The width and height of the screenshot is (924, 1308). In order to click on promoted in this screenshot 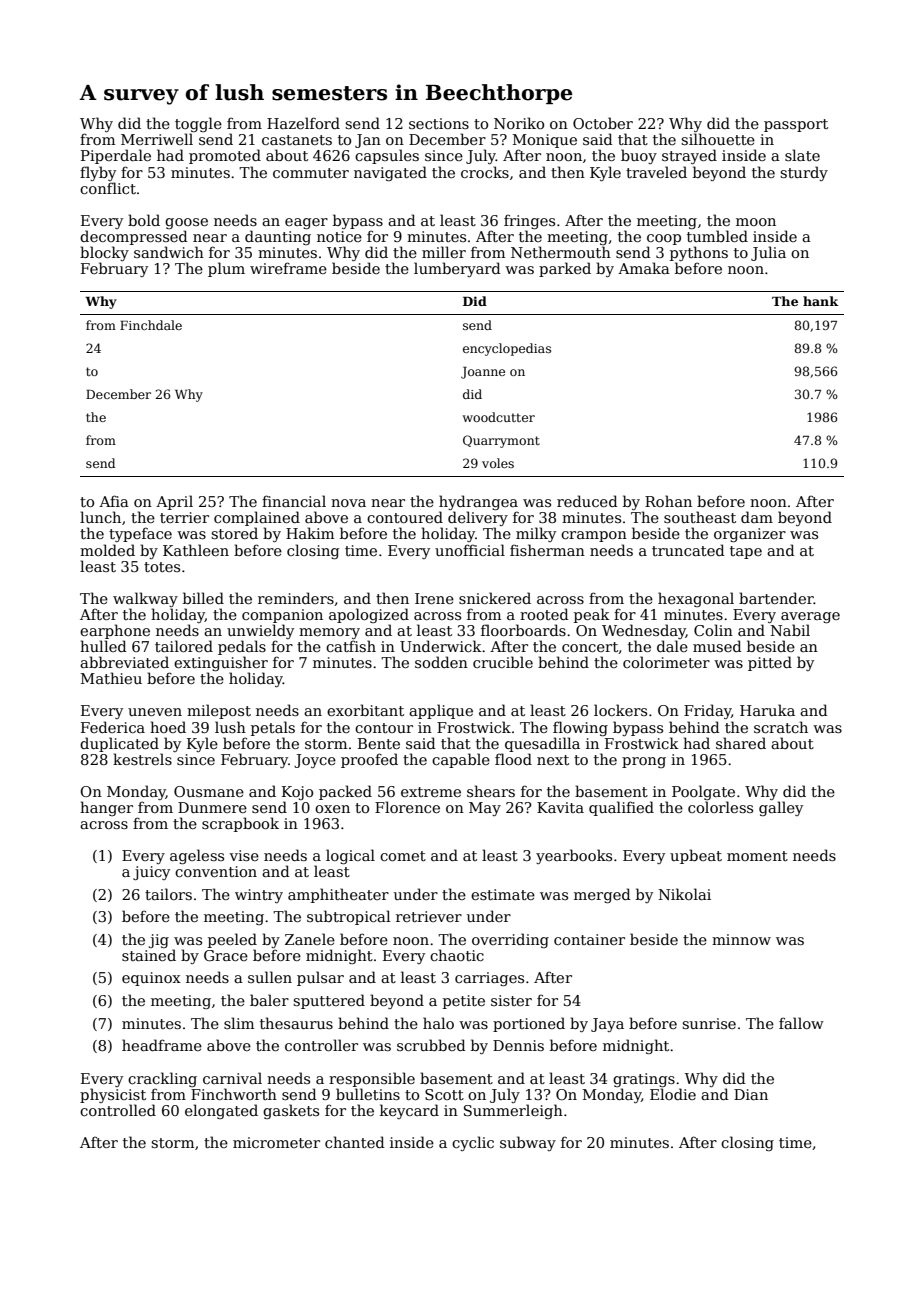, I will do `click(225, 156)`.
